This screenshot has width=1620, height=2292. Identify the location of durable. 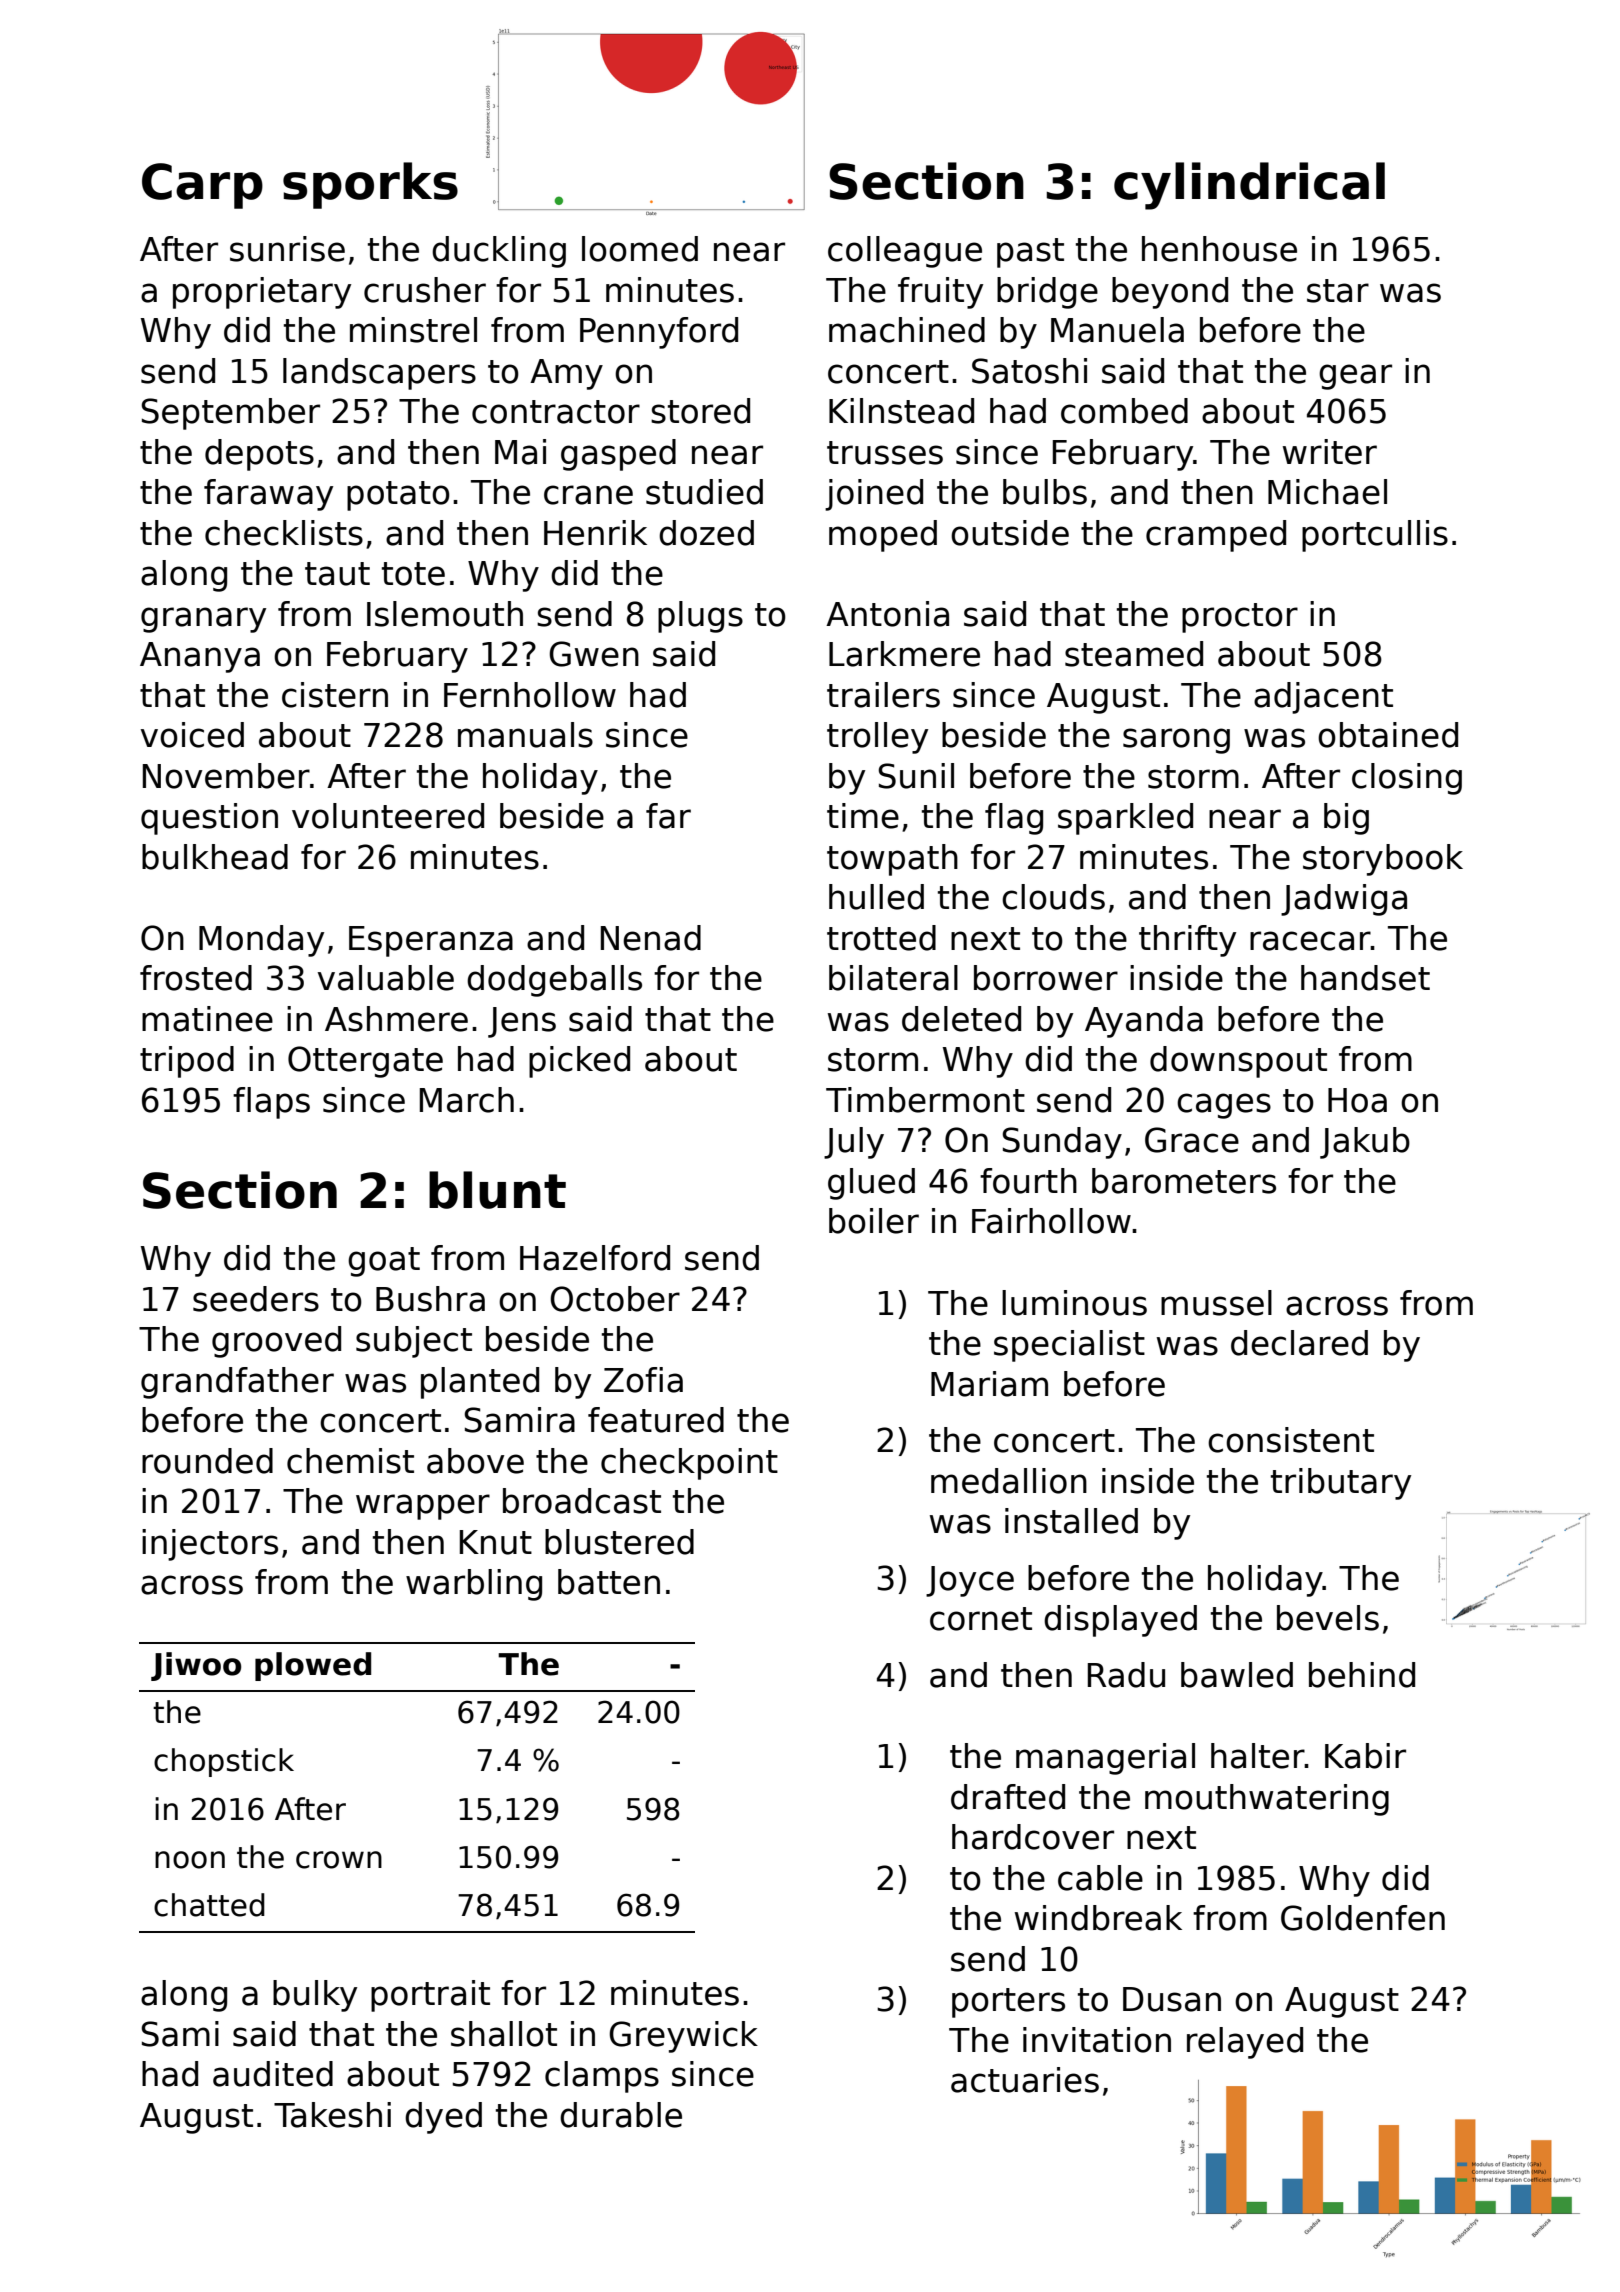
(621, 2115).
